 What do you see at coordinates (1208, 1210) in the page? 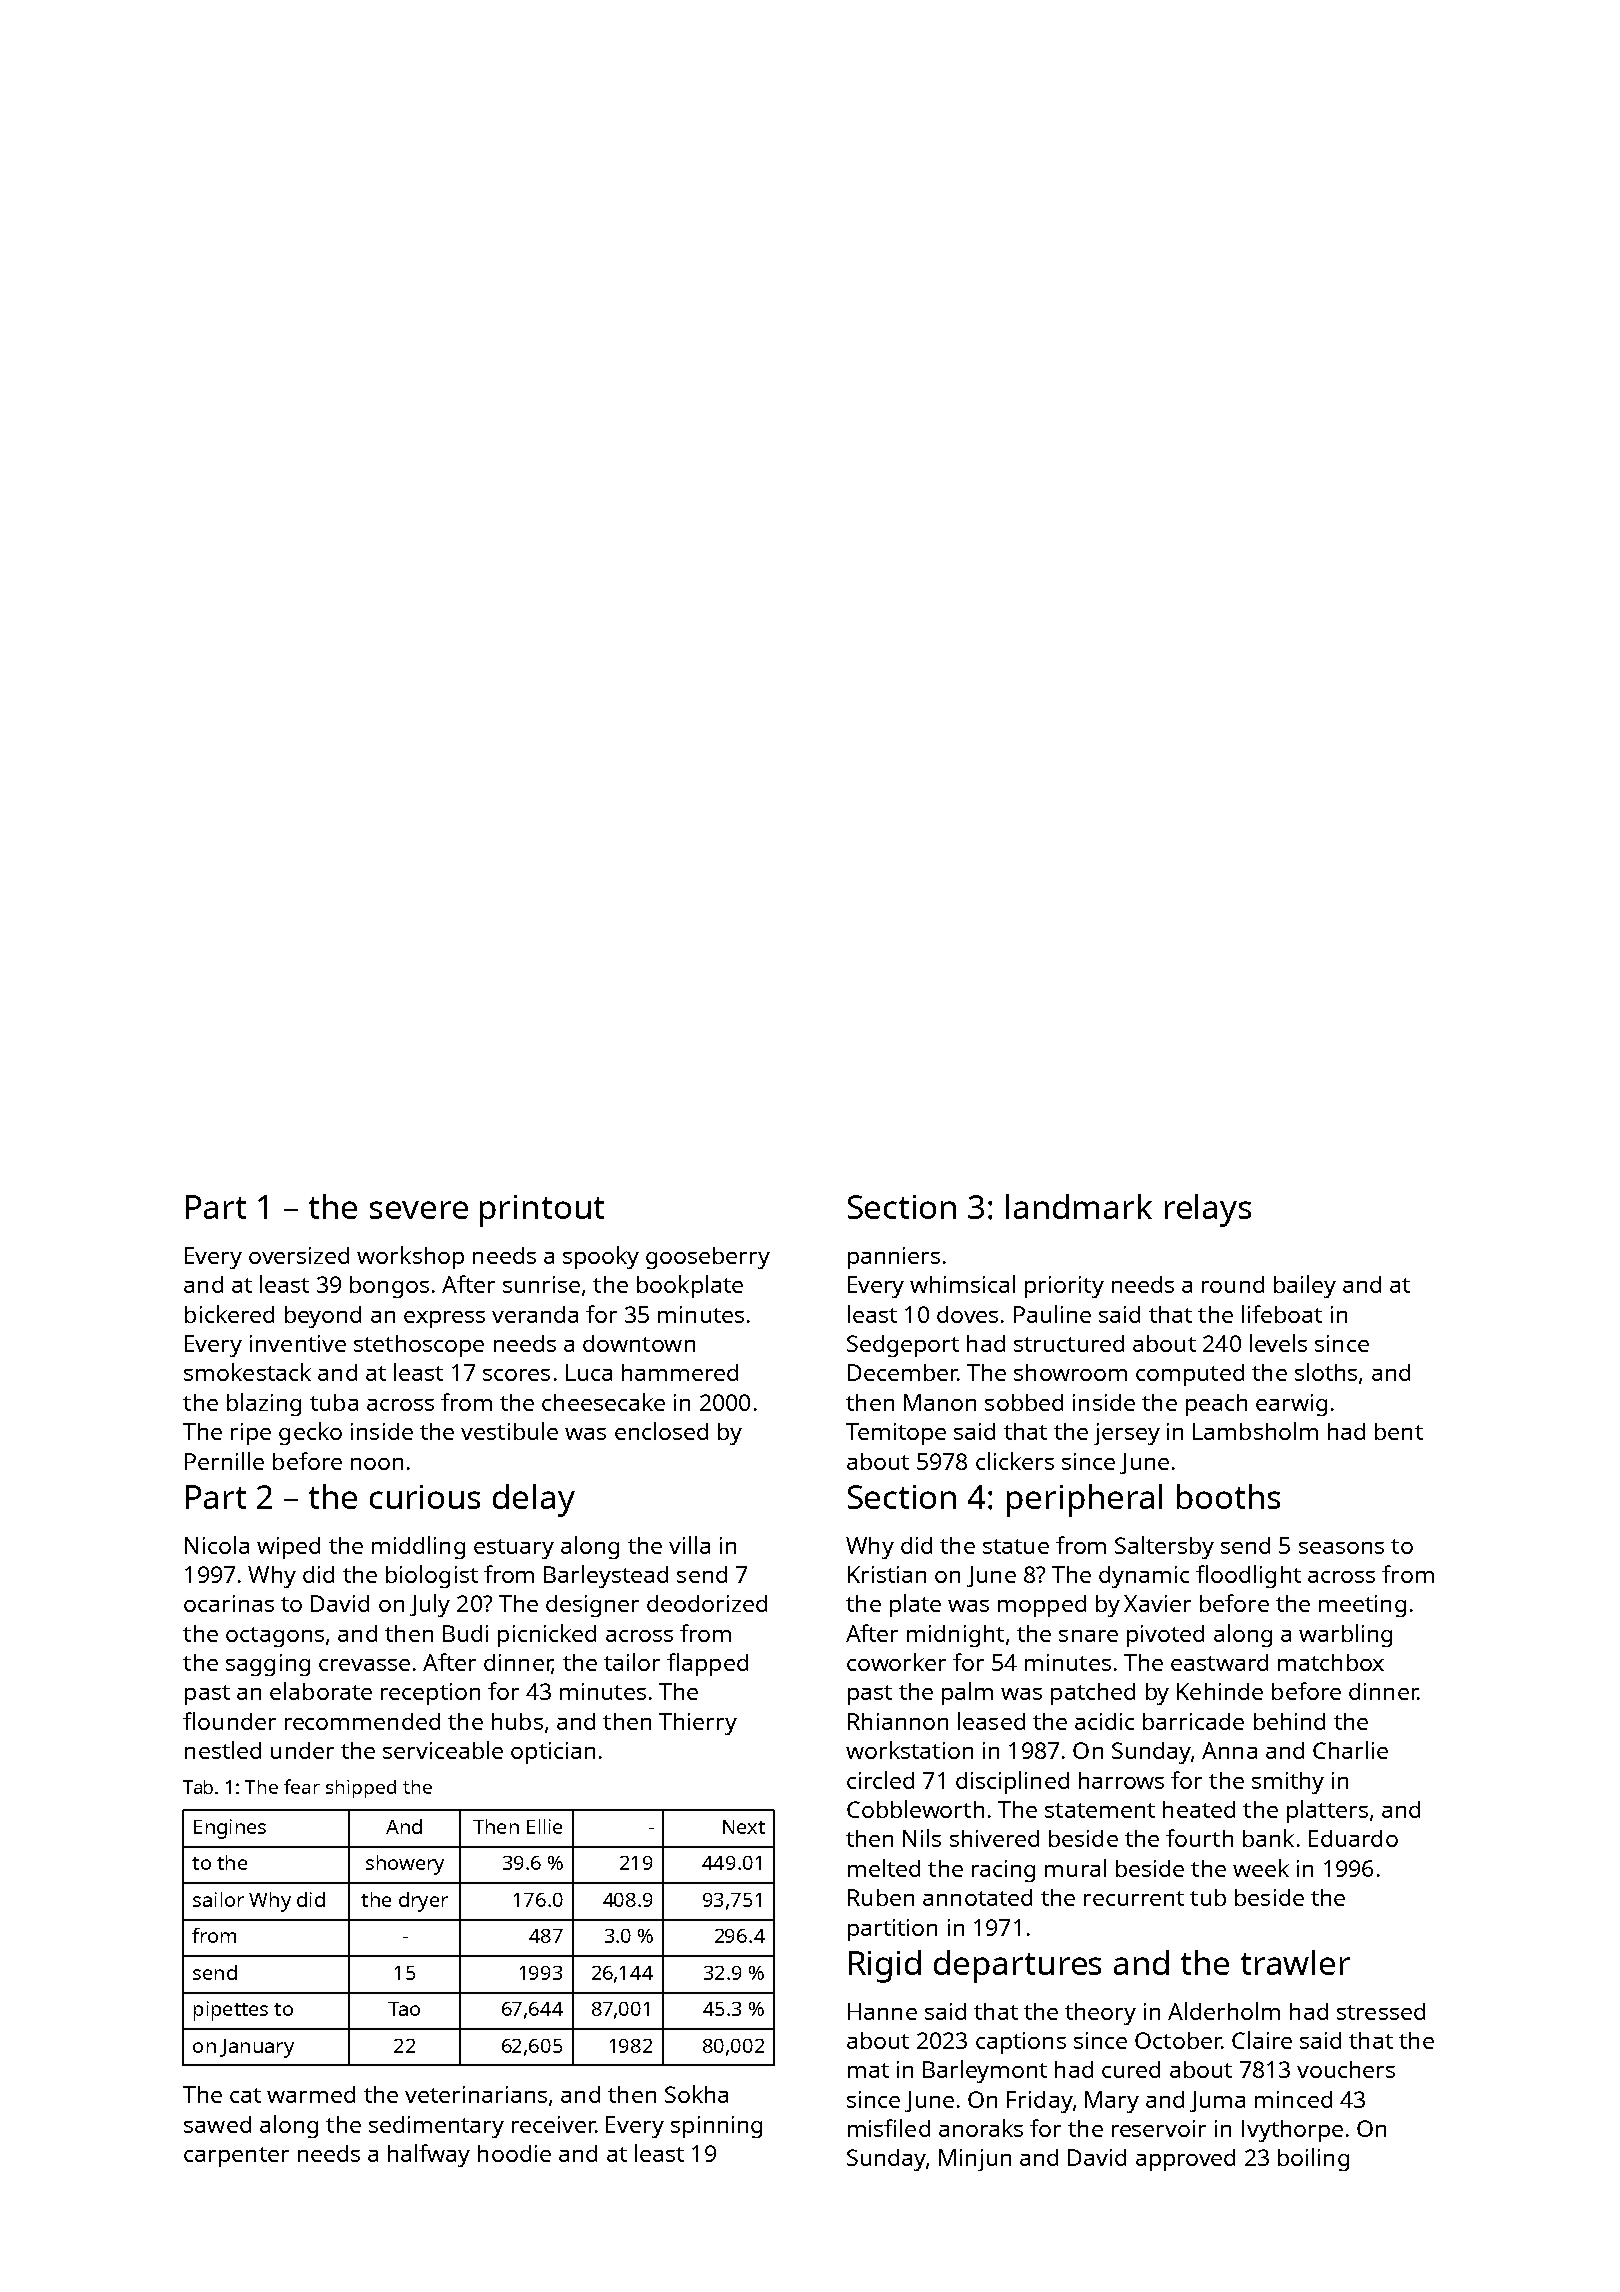
I see `relays` at bounding box center [1208, 1210].
